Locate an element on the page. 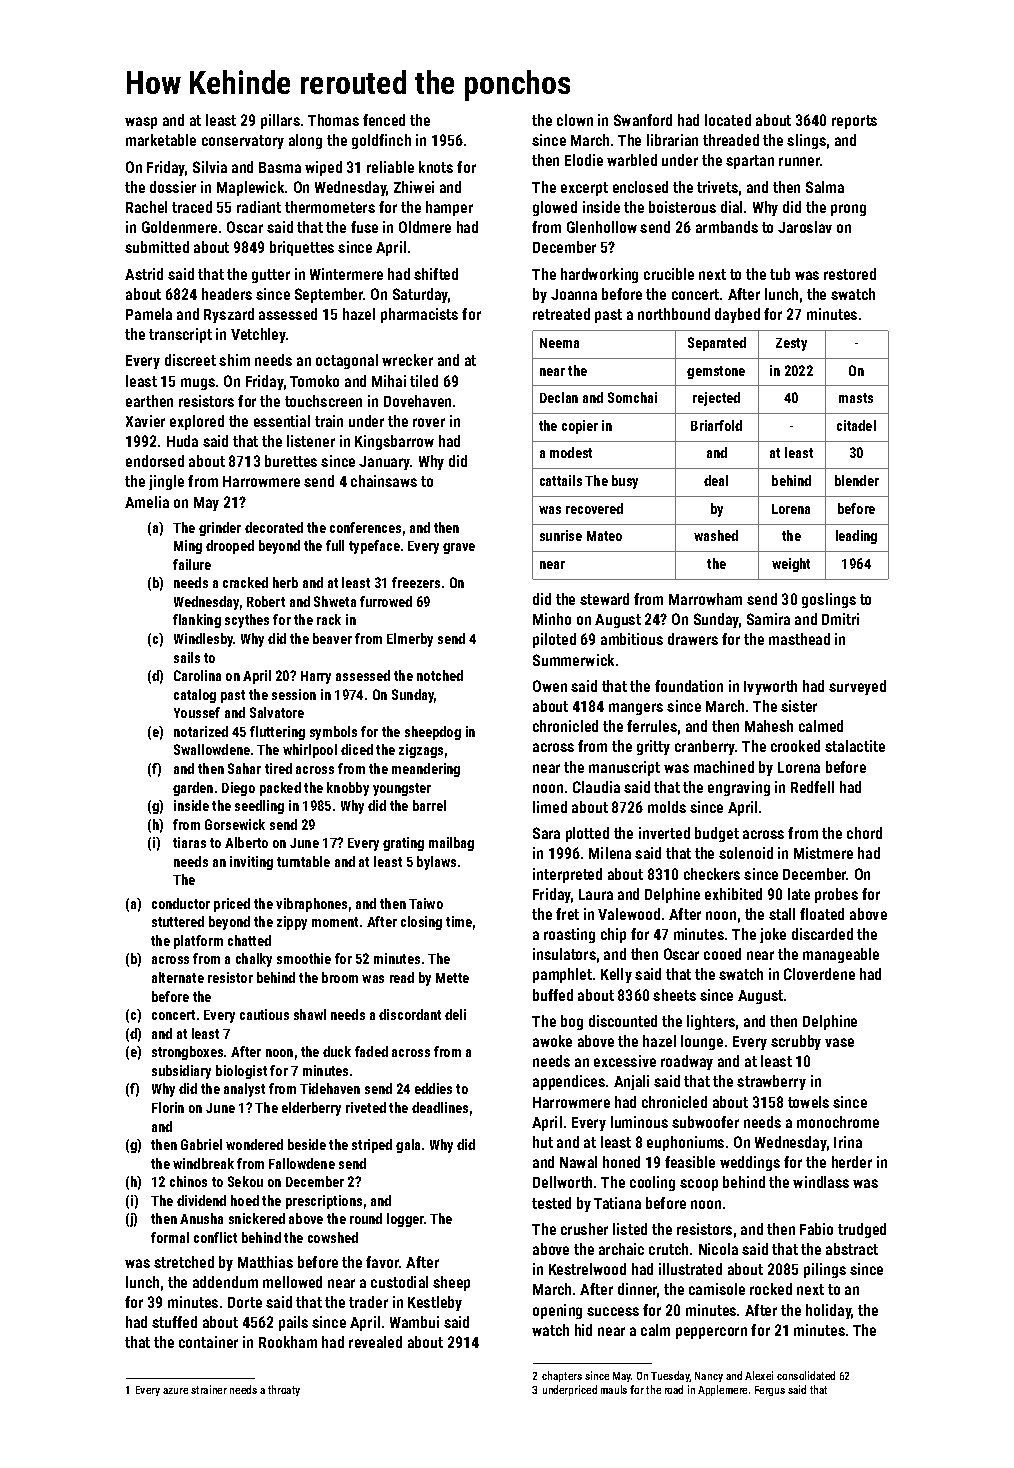  Salvatore is located at coordinates (277, 712).
